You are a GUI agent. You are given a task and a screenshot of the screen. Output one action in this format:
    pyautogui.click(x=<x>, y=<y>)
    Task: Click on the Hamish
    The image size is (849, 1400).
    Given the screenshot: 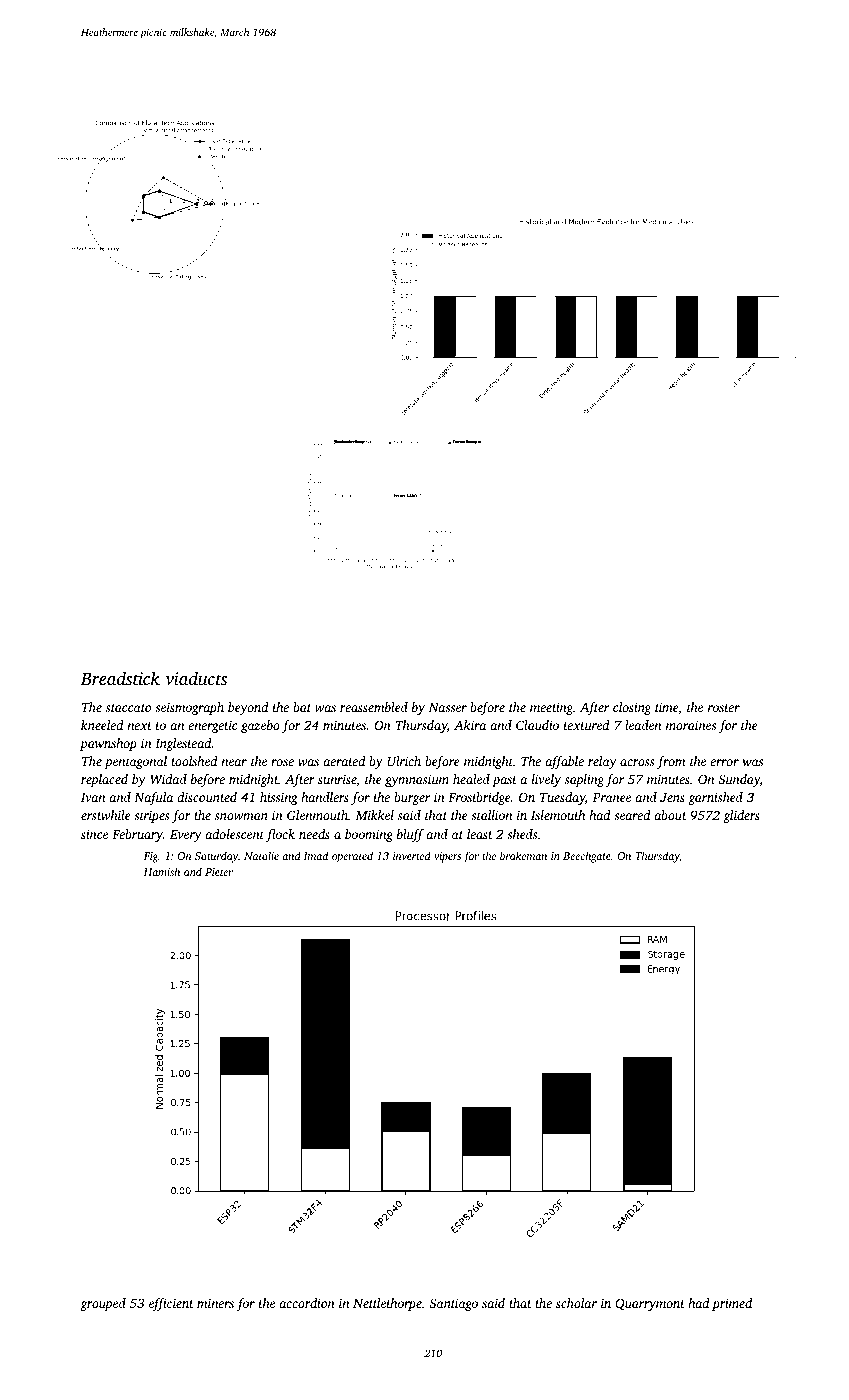 What is the action you would take?
    pyautogui.click(x=162, y=871)
